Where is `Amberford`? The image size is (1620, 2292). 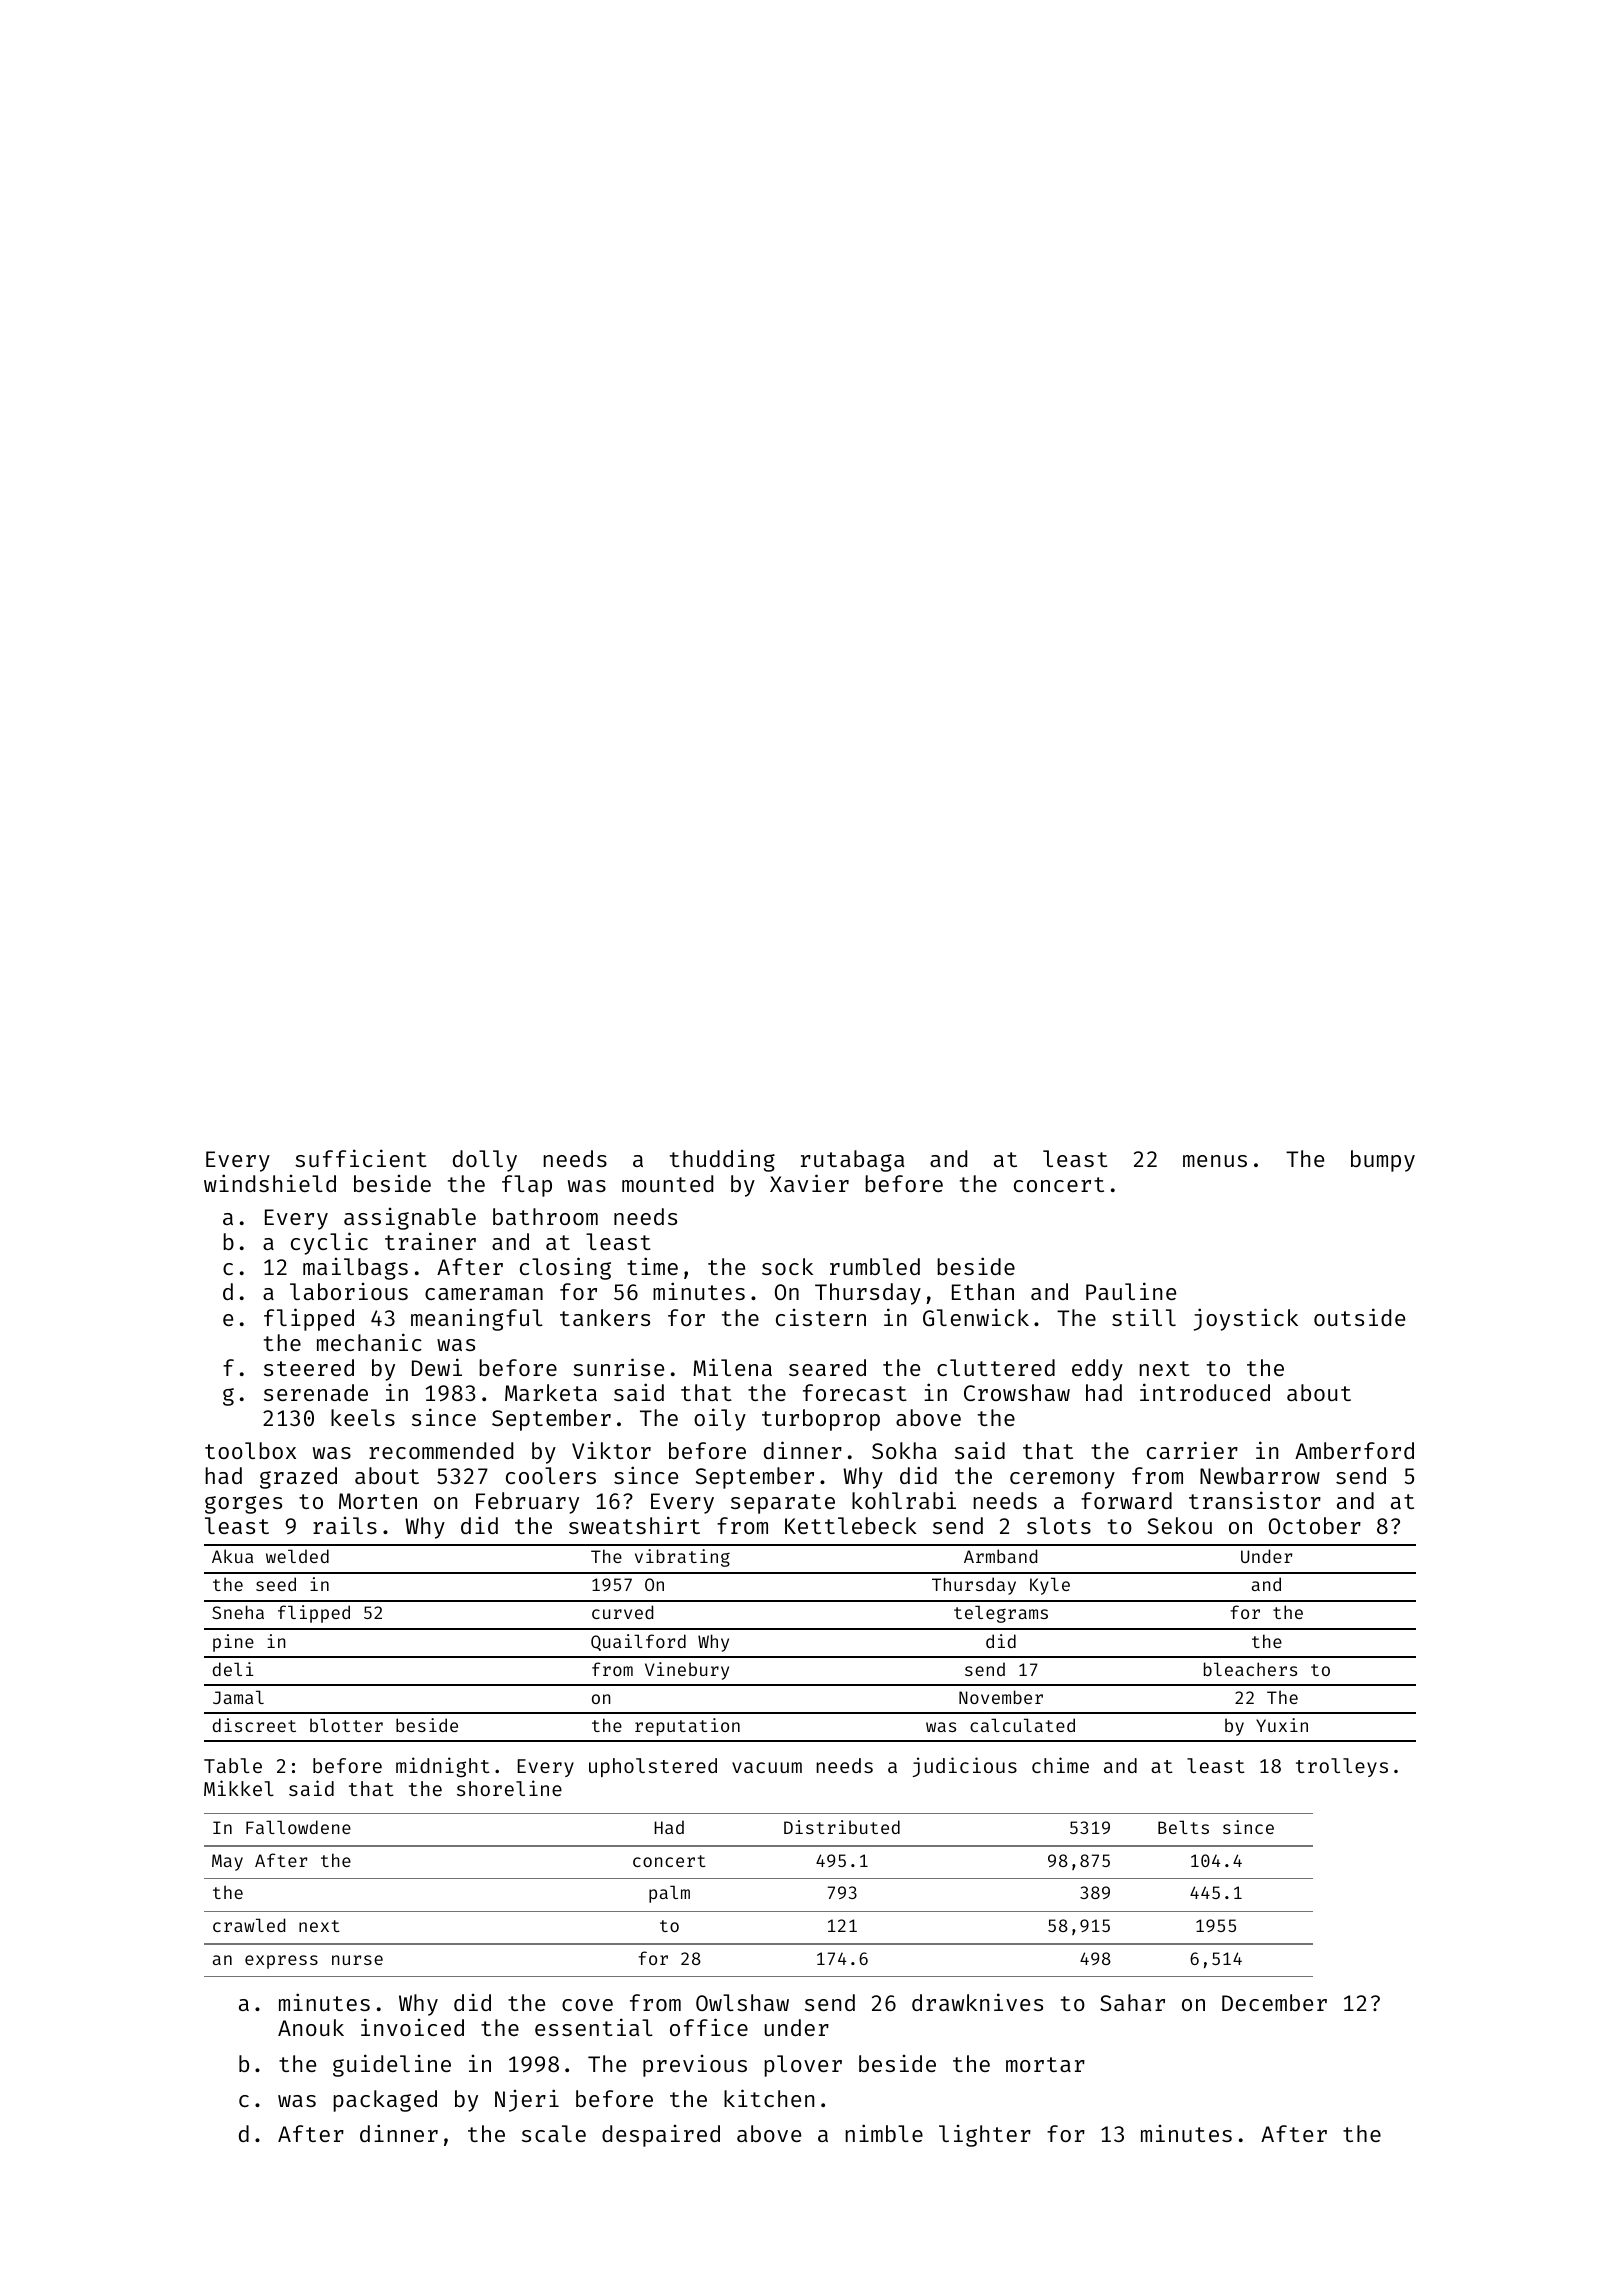 Amberford is located at coordinates (1354, 1450).
